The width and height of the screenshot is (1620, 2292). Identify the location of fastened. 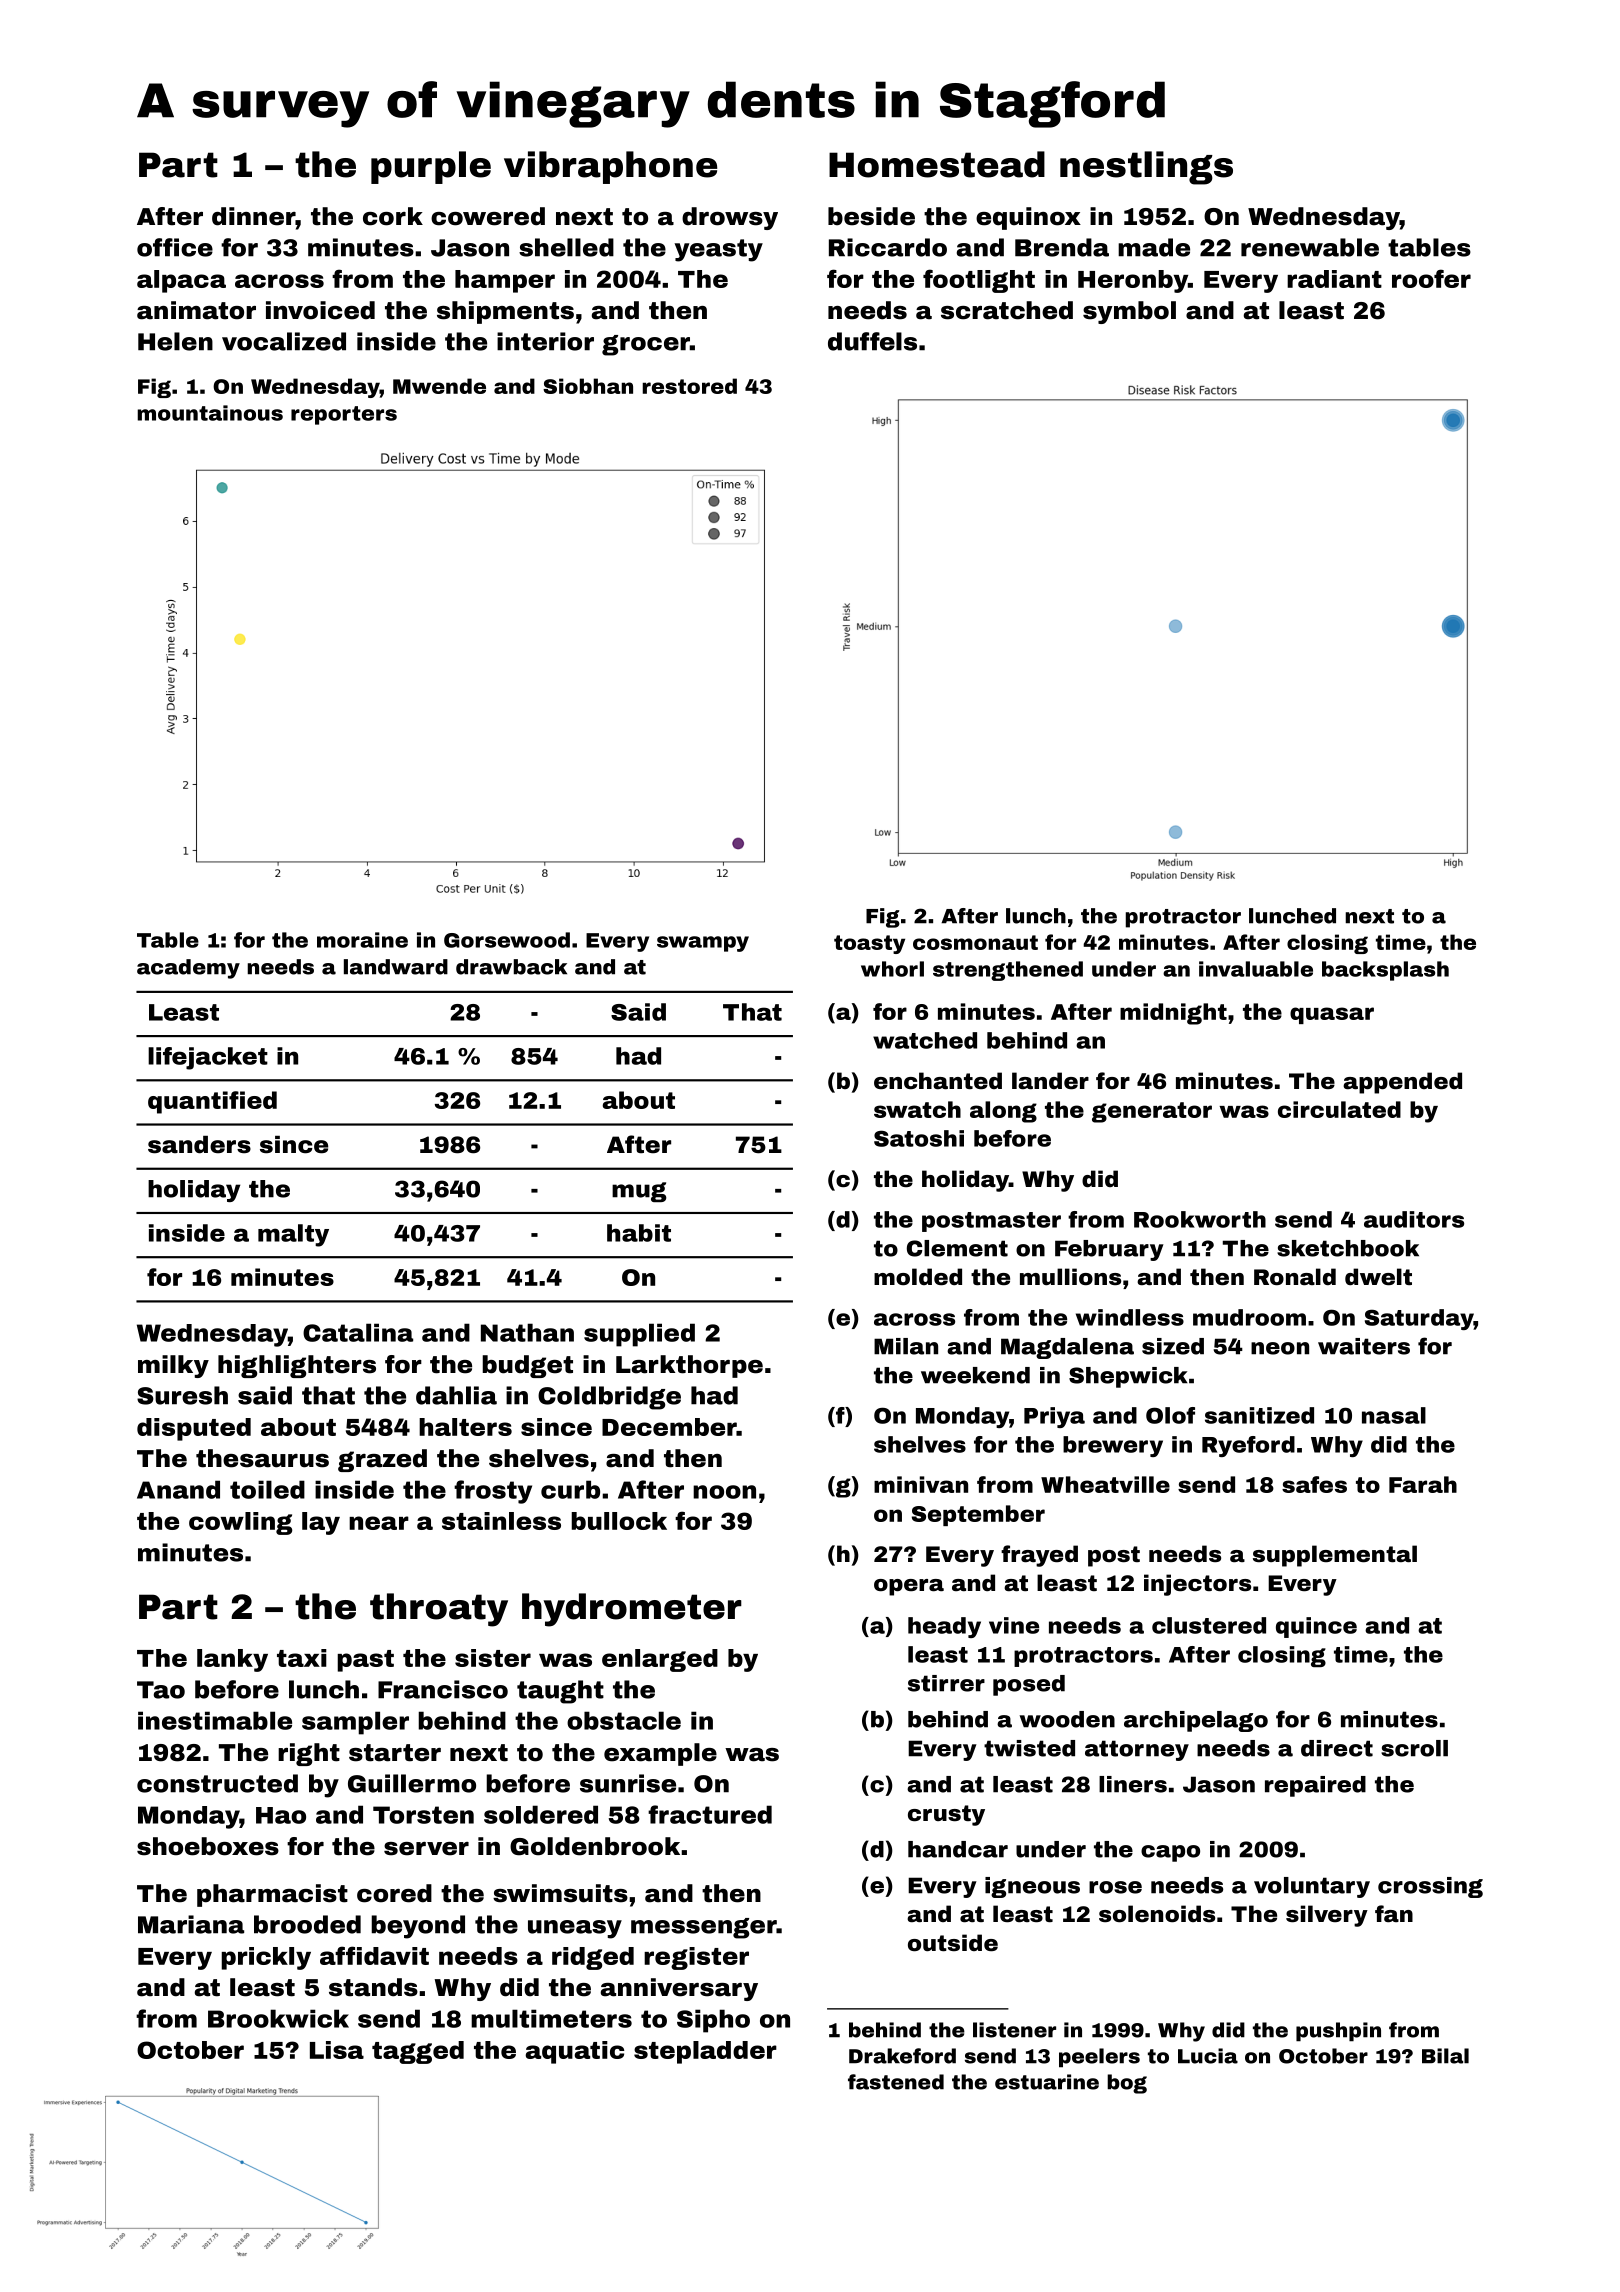
(896, 2082).
